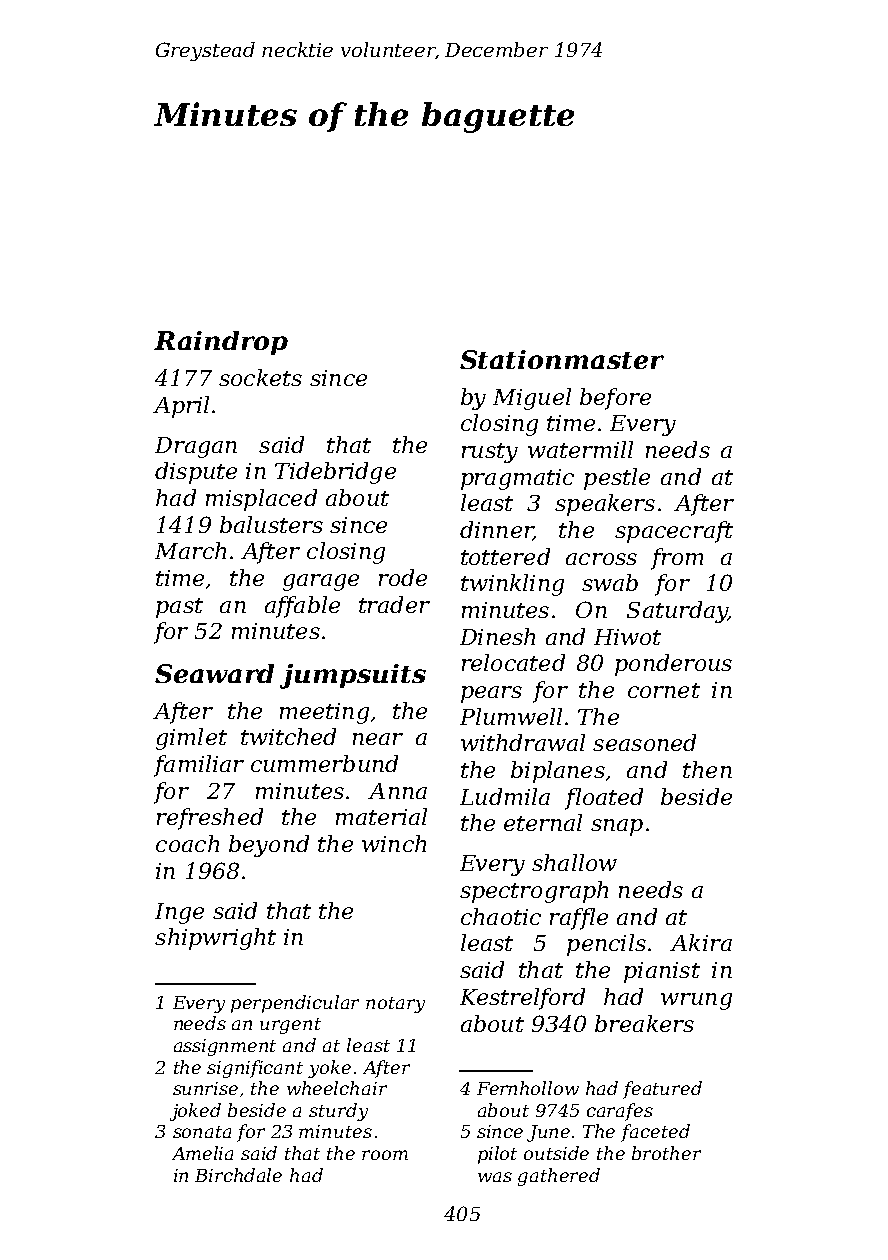 The width and height of the screenshot is (888, 1260). Describe the element at coordinates (522, 999) in the screenshot. I see `Kestrelford` at that location.
